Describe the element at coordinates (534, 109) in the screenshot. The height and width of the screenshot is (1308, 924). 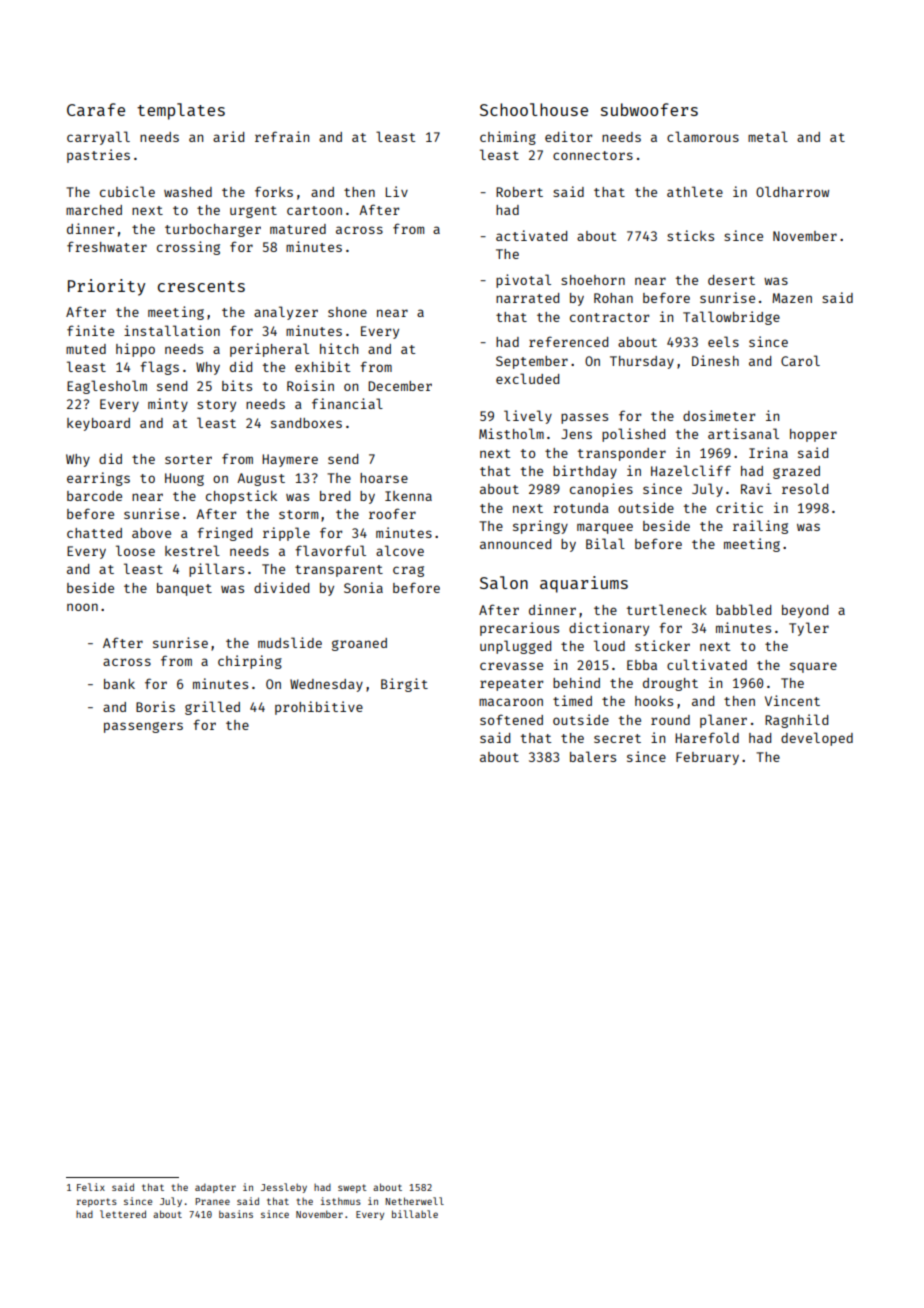
I see `Schoolhouse` at that location.
